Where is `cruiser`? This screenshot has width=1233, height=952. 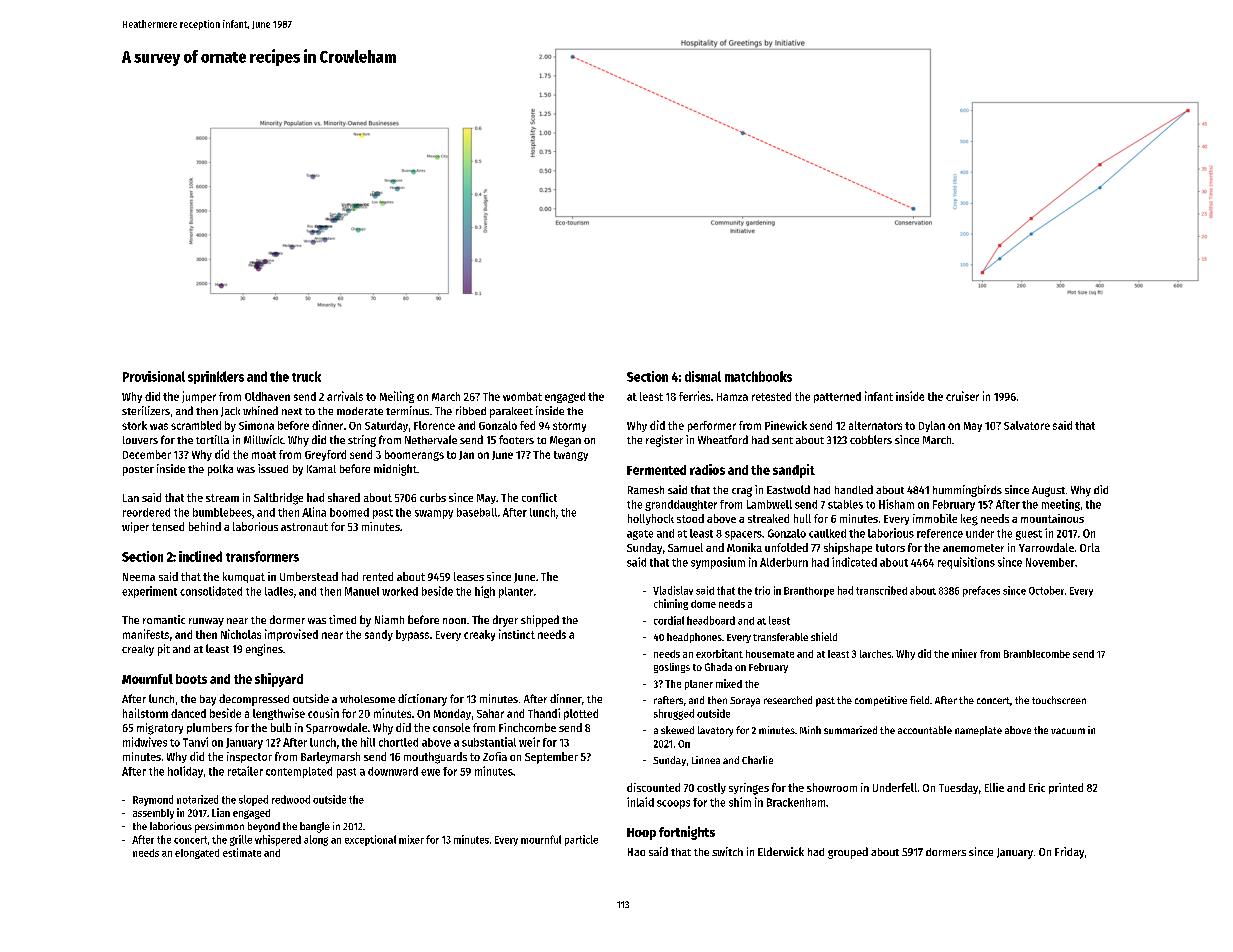
cruiser is located at coordinates (962, 396).
